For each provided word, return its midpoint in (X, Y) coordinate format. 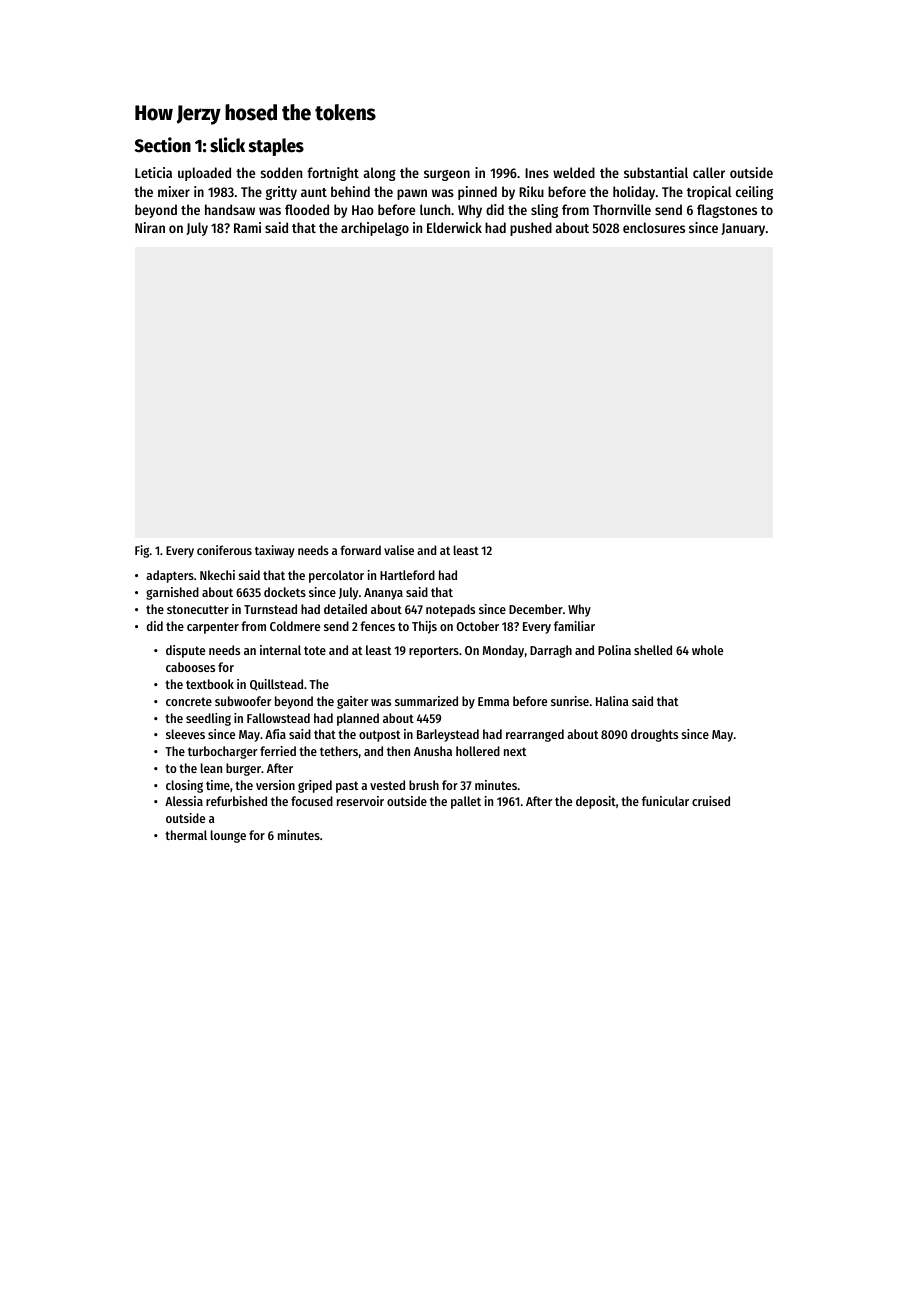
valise (399, 550)
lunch (435, 209)
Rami (247, 227)
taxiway (275, 551)
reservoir (360, 801)
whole (707, 650)
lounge (228, 836)
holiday (634, 193)
